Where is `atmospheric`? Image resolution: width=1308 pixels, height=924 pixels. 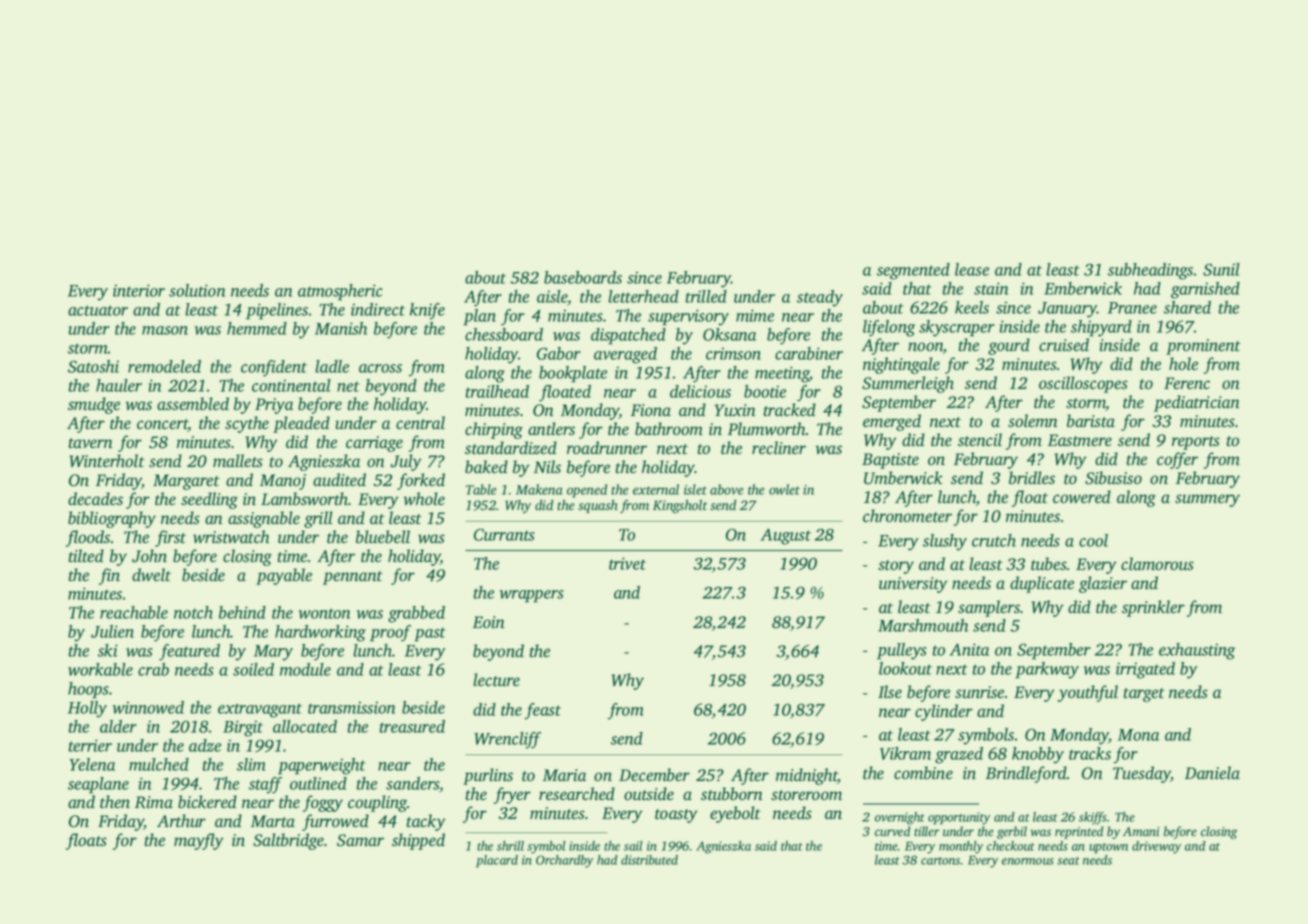
atmospheric is located at coordinates (340, 292).
